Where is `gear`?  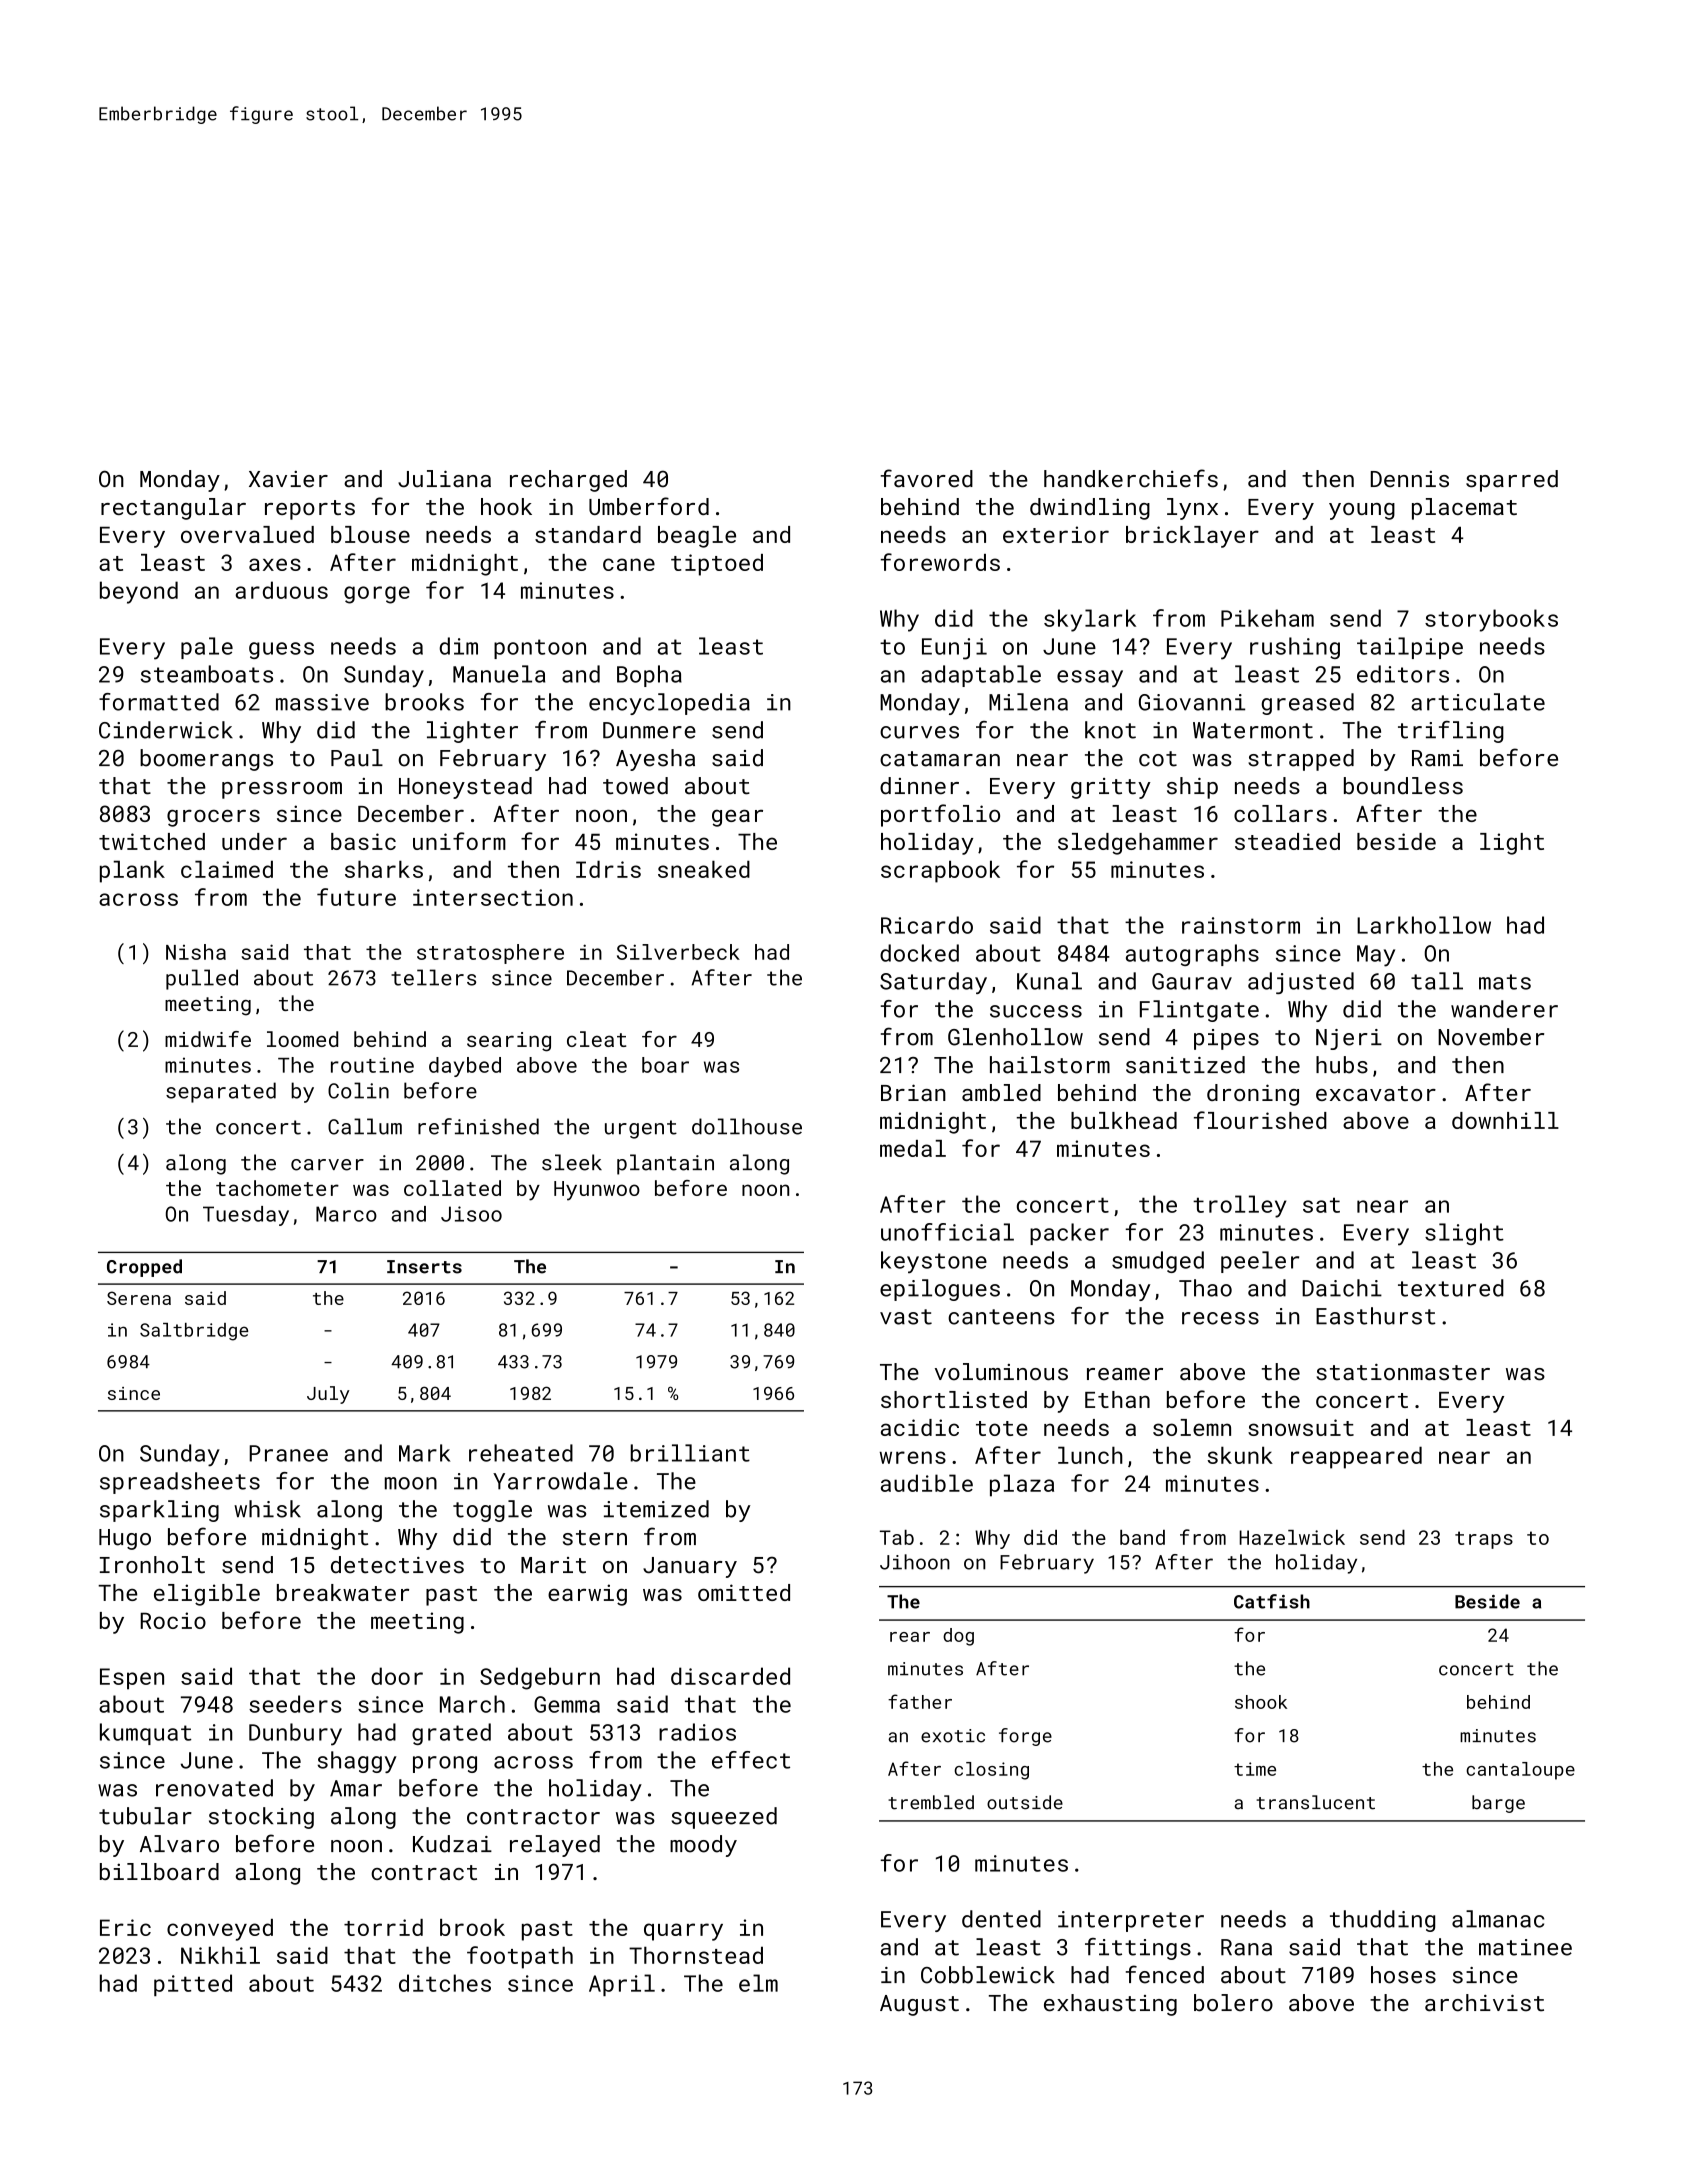 gear is located at coordinates (737, 818).
